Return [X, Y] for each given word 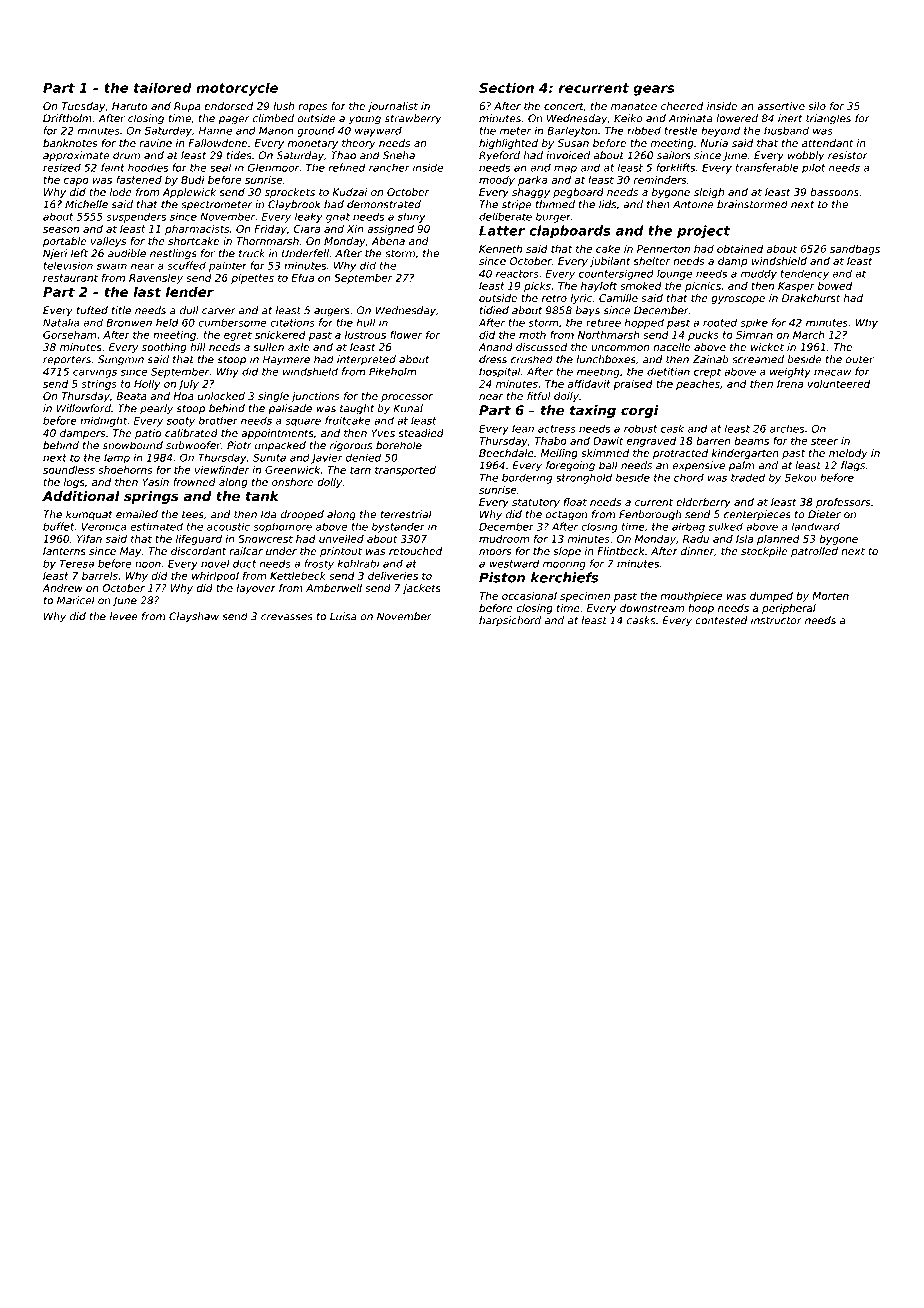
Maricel [76, 600]
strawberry [413, 119]
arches [787, 428]
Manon [276, 131]
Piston [502, 577]
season [61, 230]
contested [722, 620]
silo [817, 106]
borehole [399, 445]
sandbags [855, 250]
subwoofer [193, 445]
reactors [517, 274]
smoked [641, 286]
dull [189, 310]
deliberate [505, 216]
